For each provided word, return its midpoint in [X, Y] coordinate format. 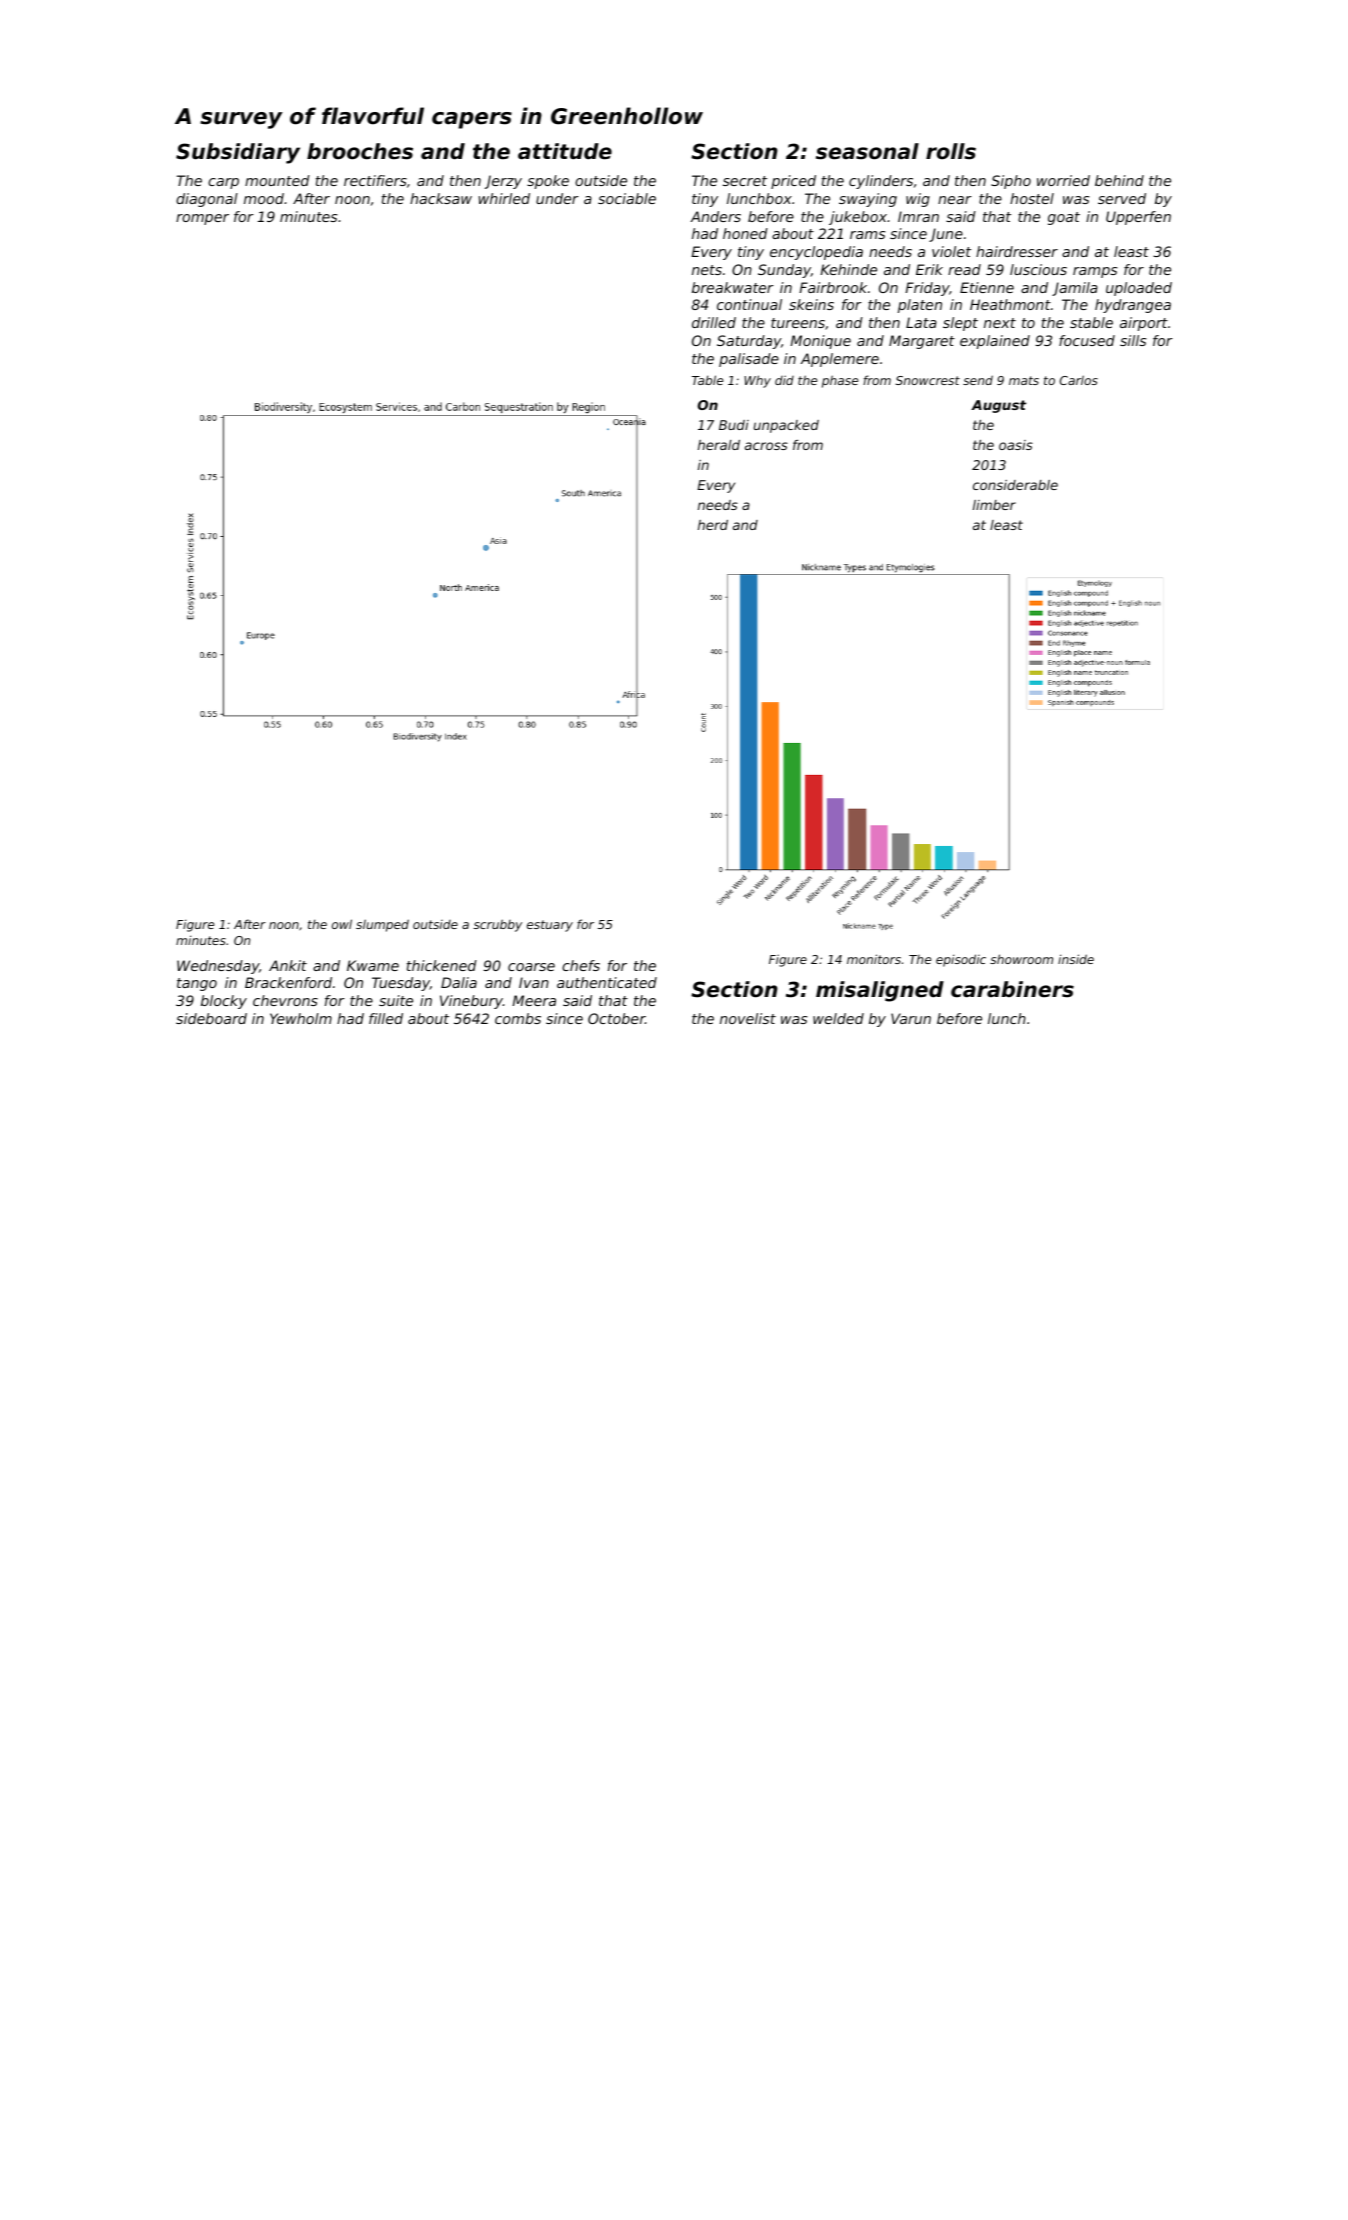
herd [713, 525]
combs [518, 1018]
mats [1024, 380]
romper [202, 219]
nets [707, 270]
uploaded [1139, 289]
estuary [550, 926]
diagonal [207, 200]
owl [342, 924]
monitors [874, 959]
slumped [382, 925]
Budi [734, 425]
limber [994, 505]
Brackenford [288, 982]
